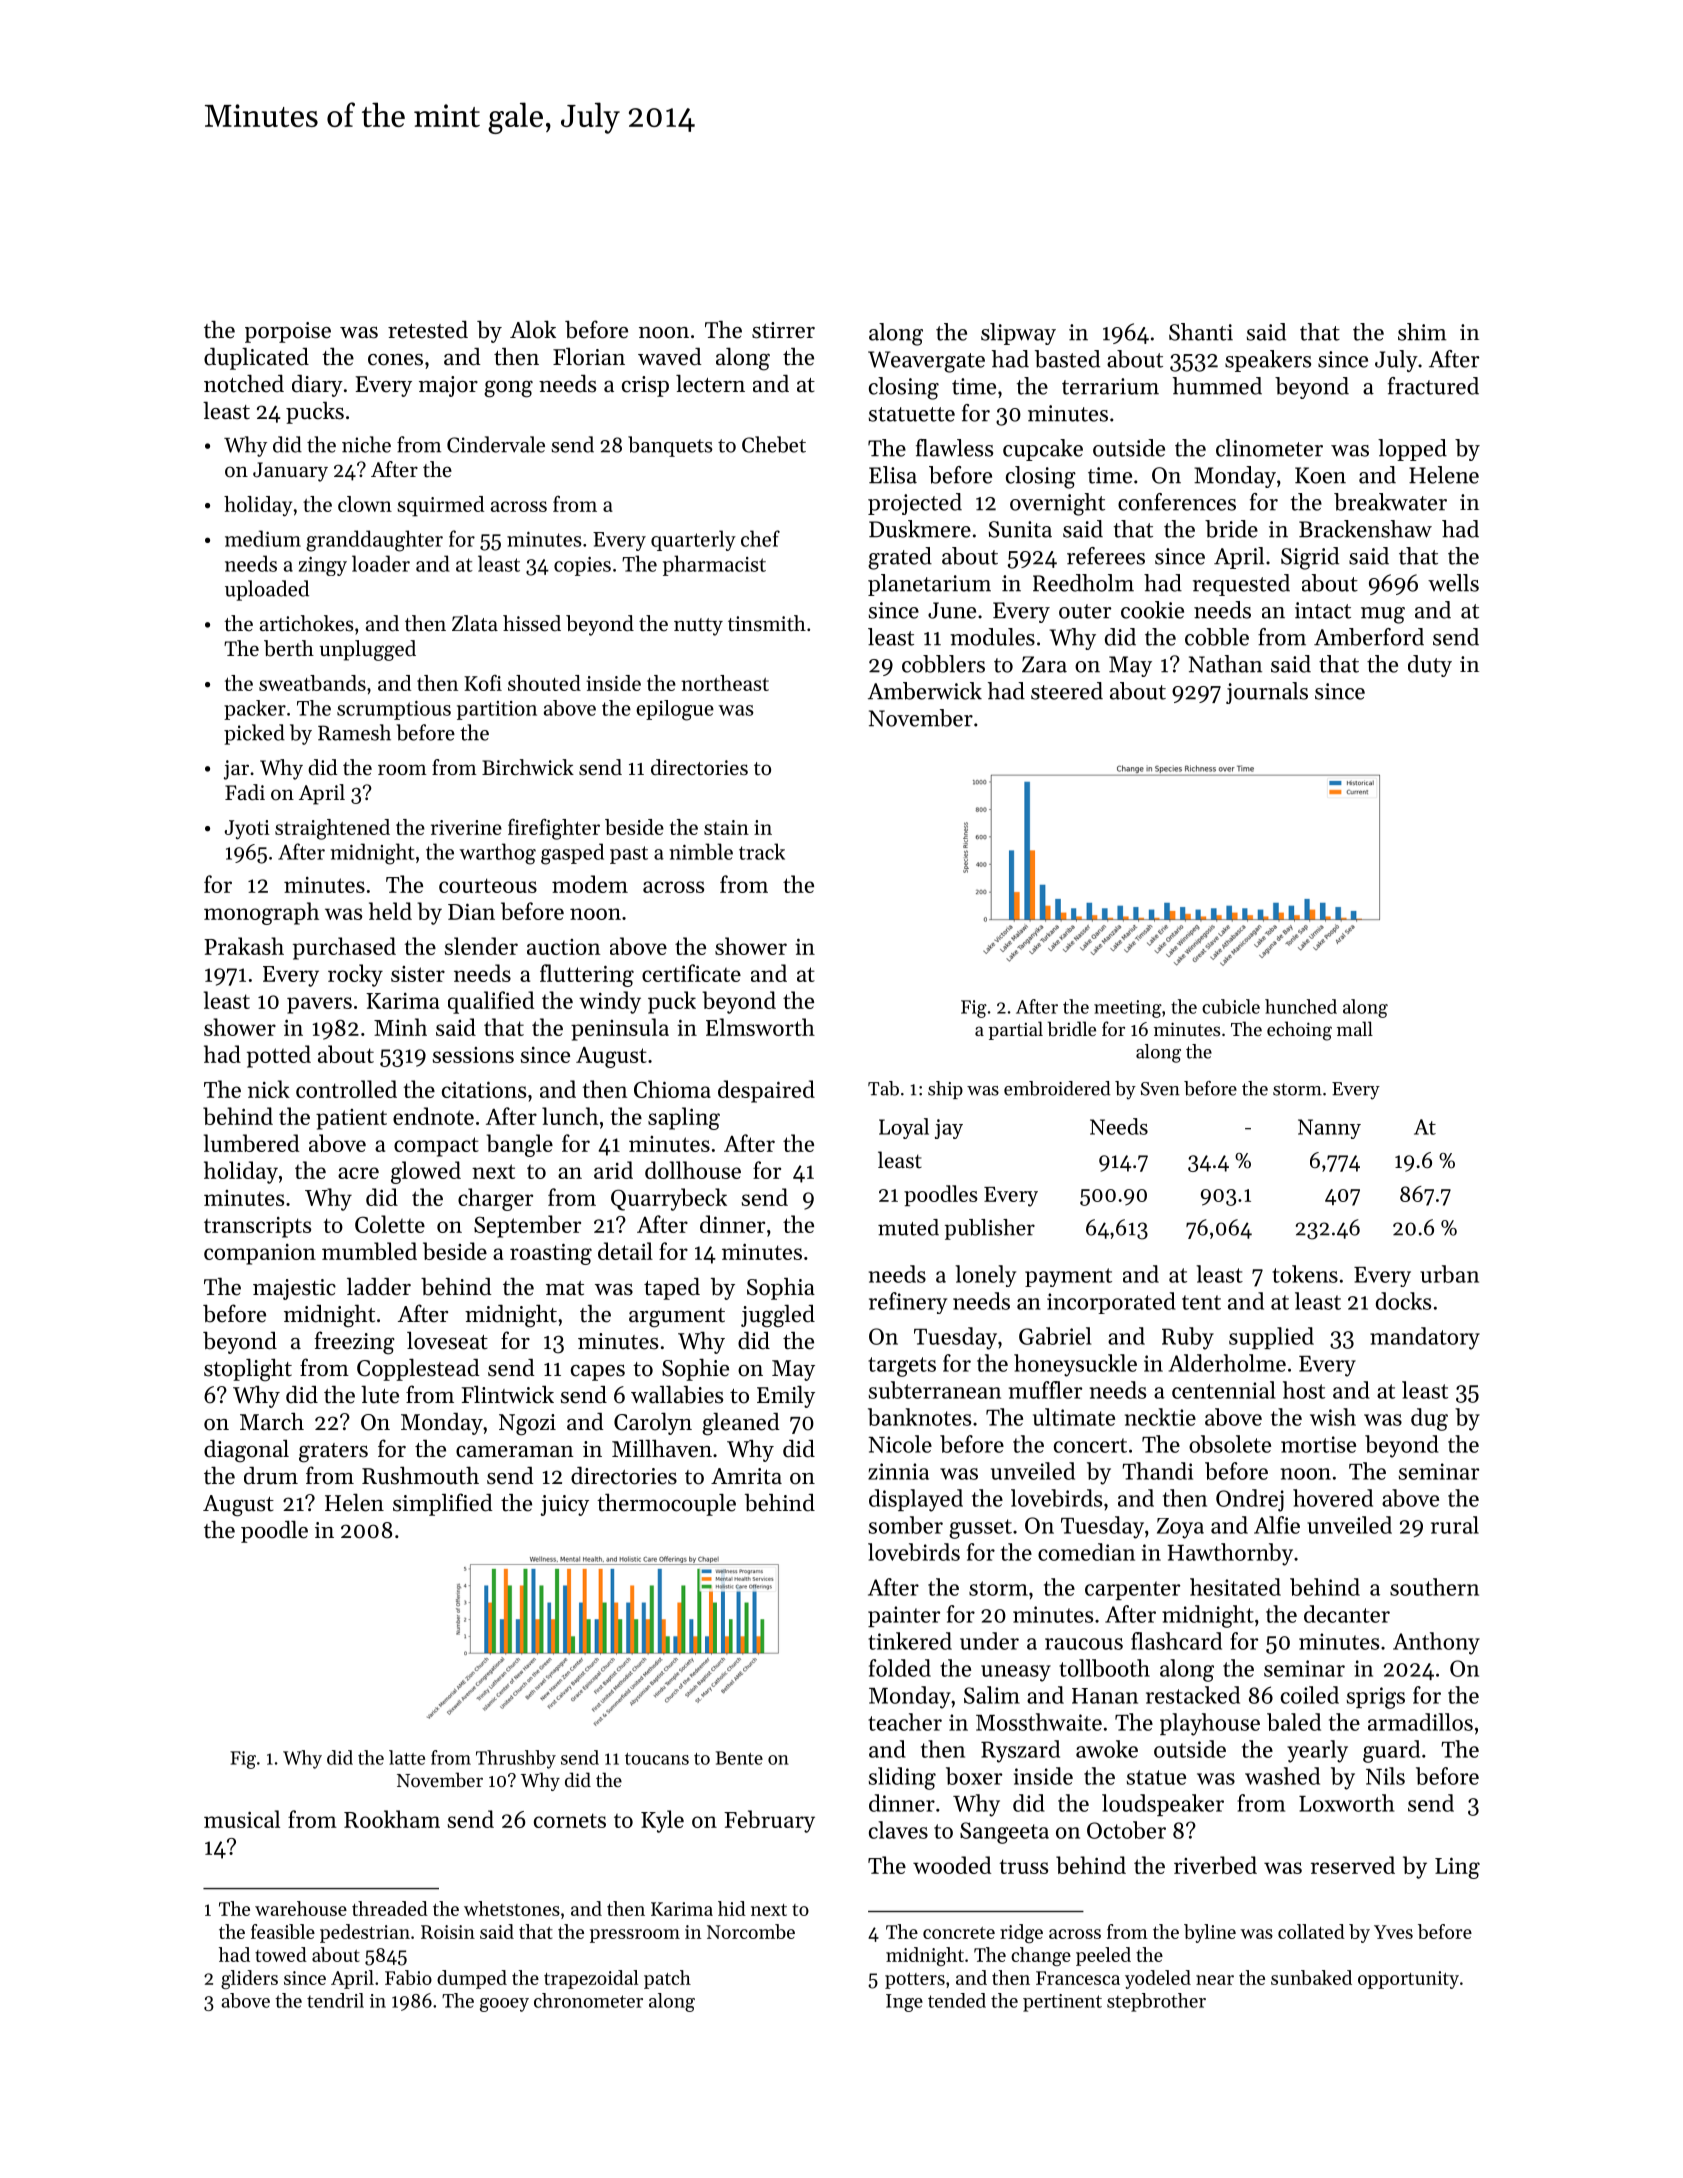 The image size is (1683, 2178). What do you see at coordinates (433, 1116) in the screenshot?
I see `endnote` at bounding box center [433, 1116].
